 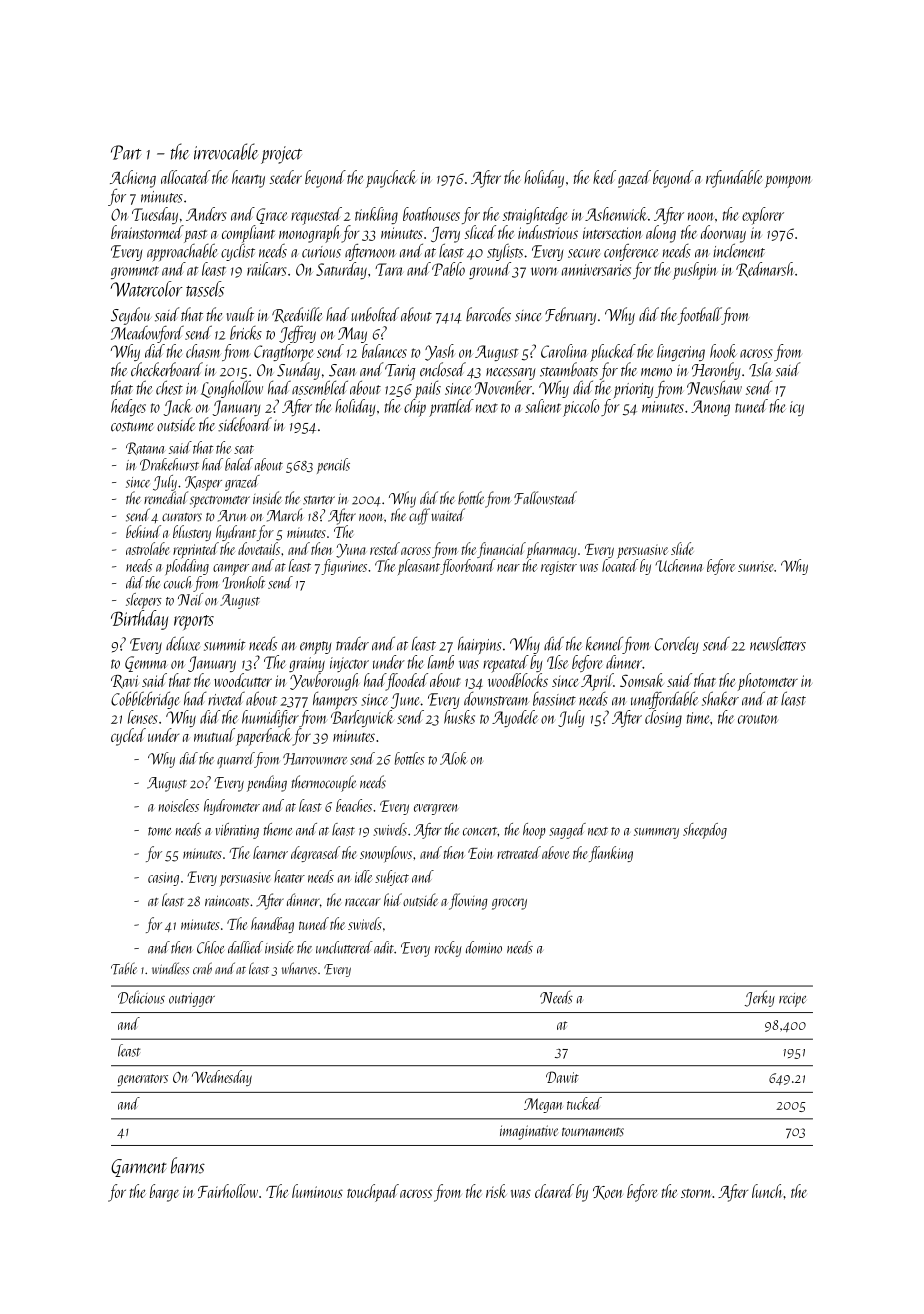 What do you see at coordinates (128, 737) in the document?
I see `cycled` at bounding box center [128, 737].
